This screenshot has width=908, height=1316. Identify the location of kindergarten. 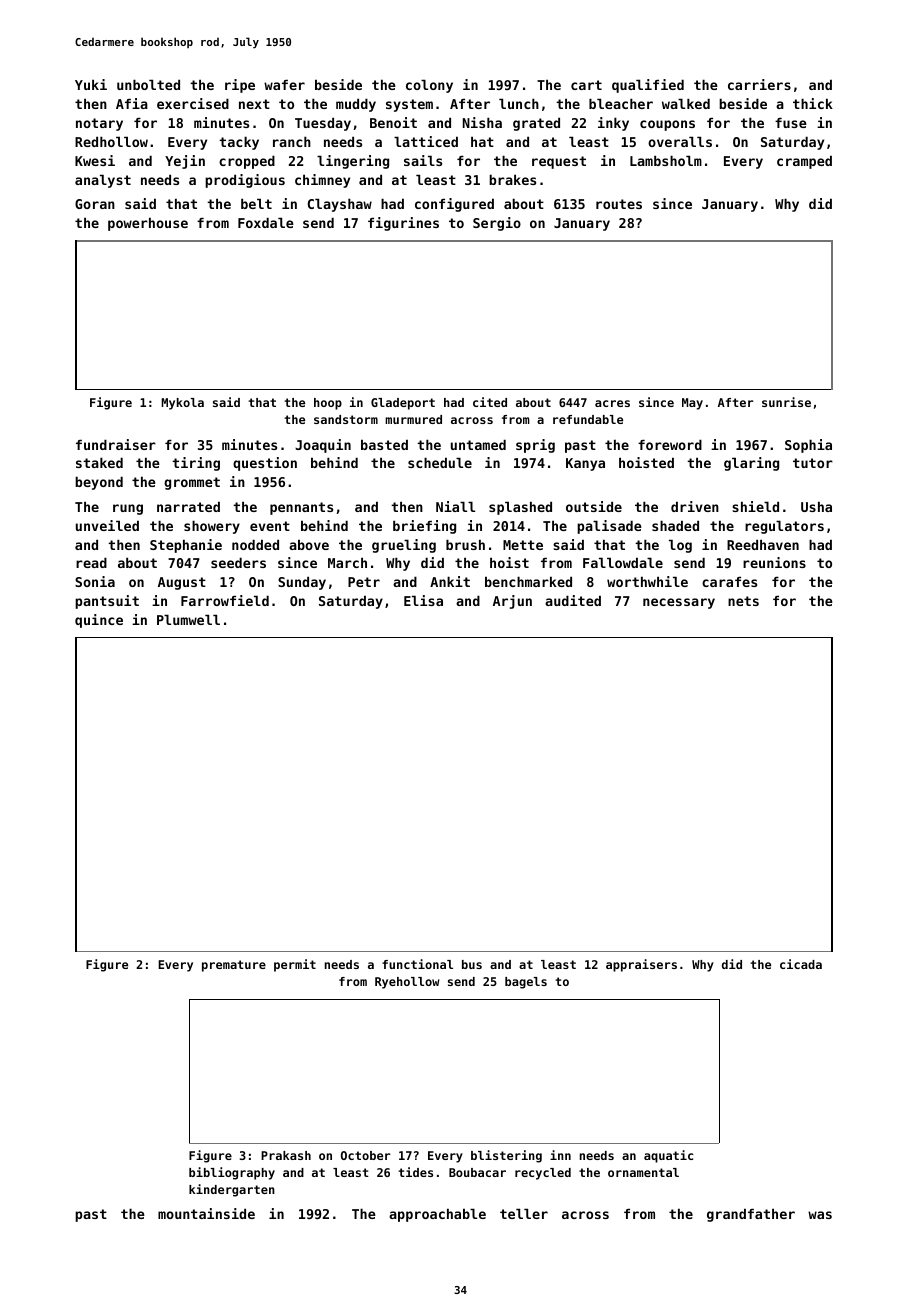
(232, 1190).
